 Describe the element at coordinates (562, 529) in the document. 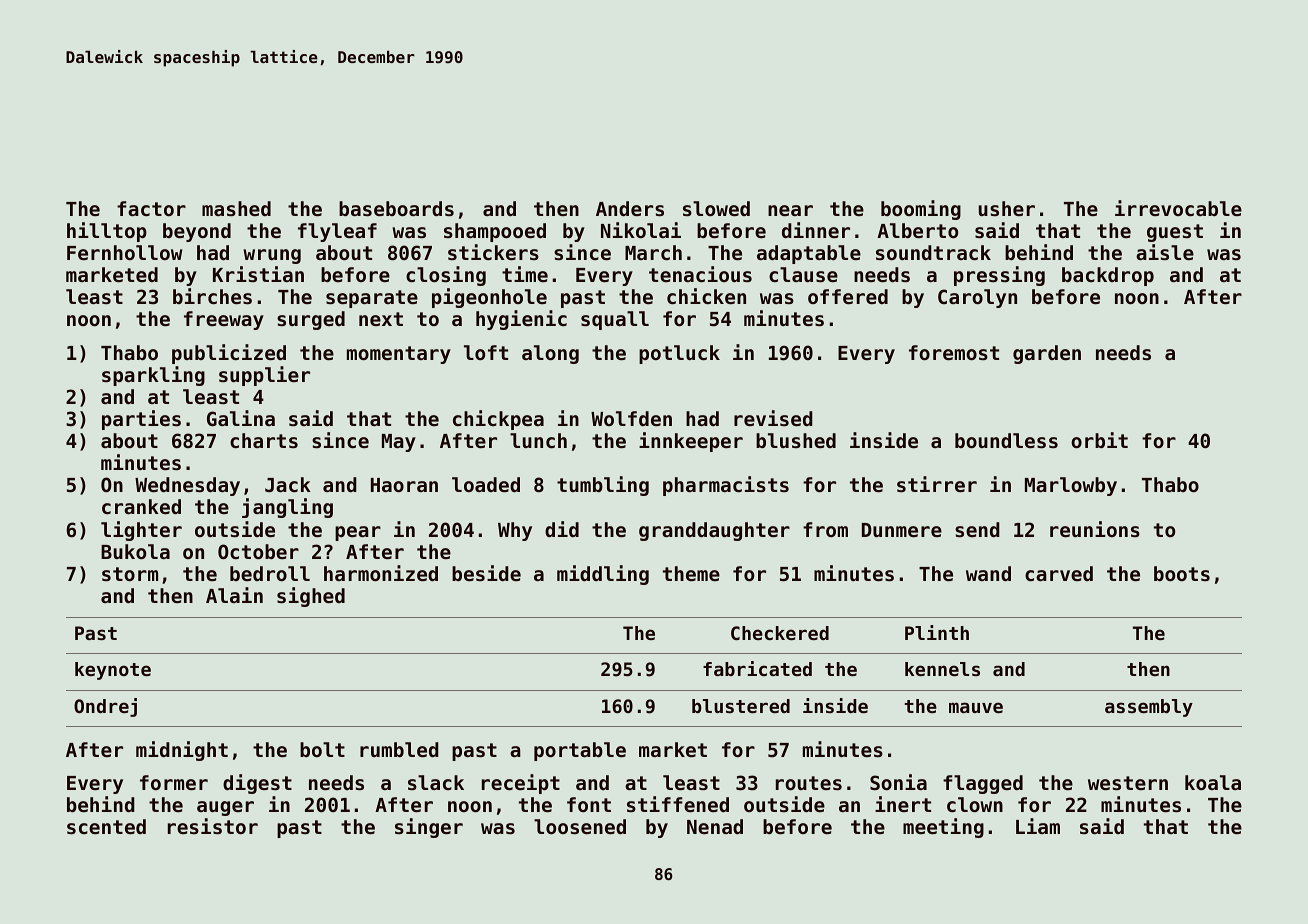

I see `did` at that location.
